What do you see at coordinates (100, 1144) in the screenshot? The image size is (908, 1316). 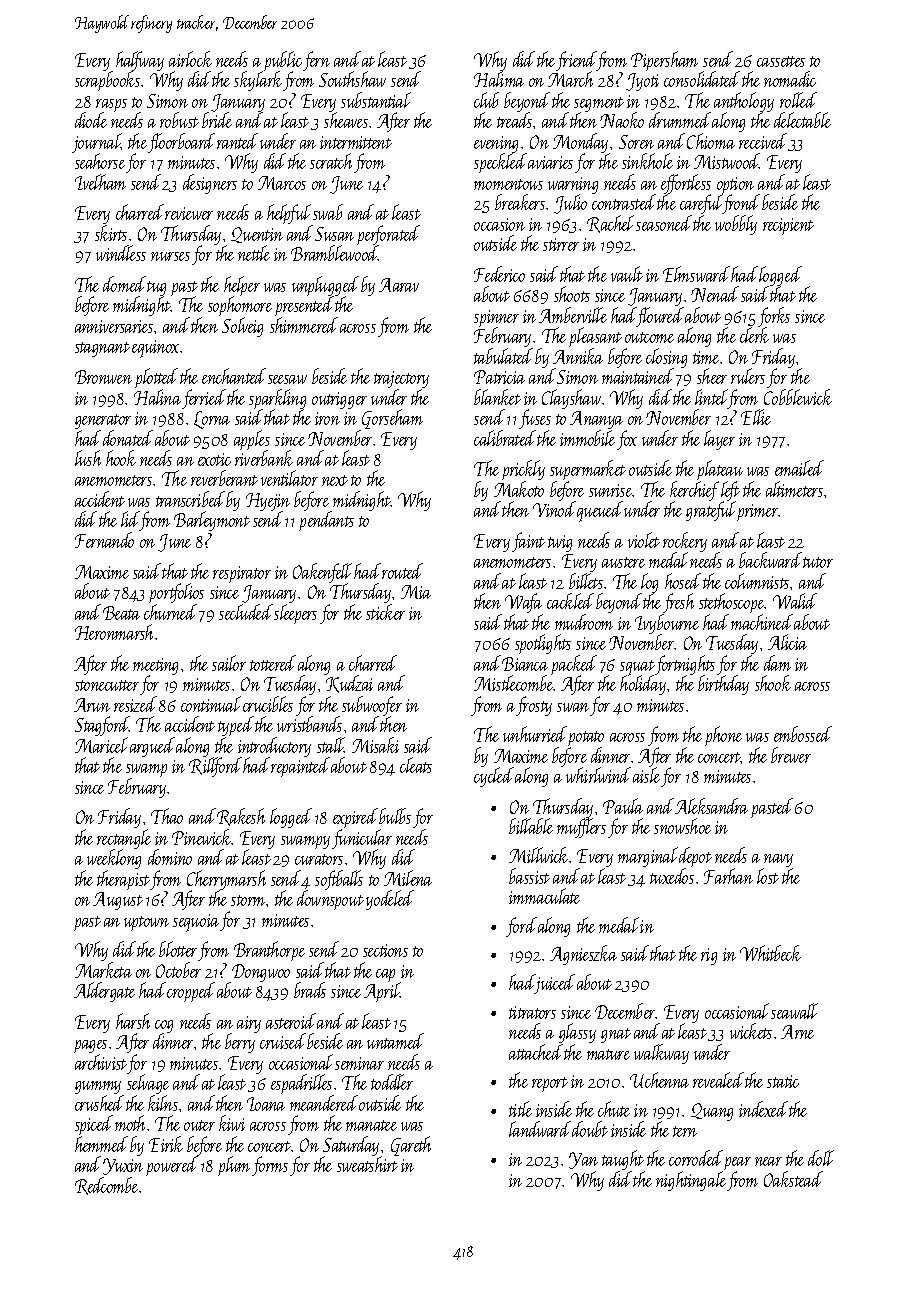 I see `hemmed` at bounding box center [100, 1144].
